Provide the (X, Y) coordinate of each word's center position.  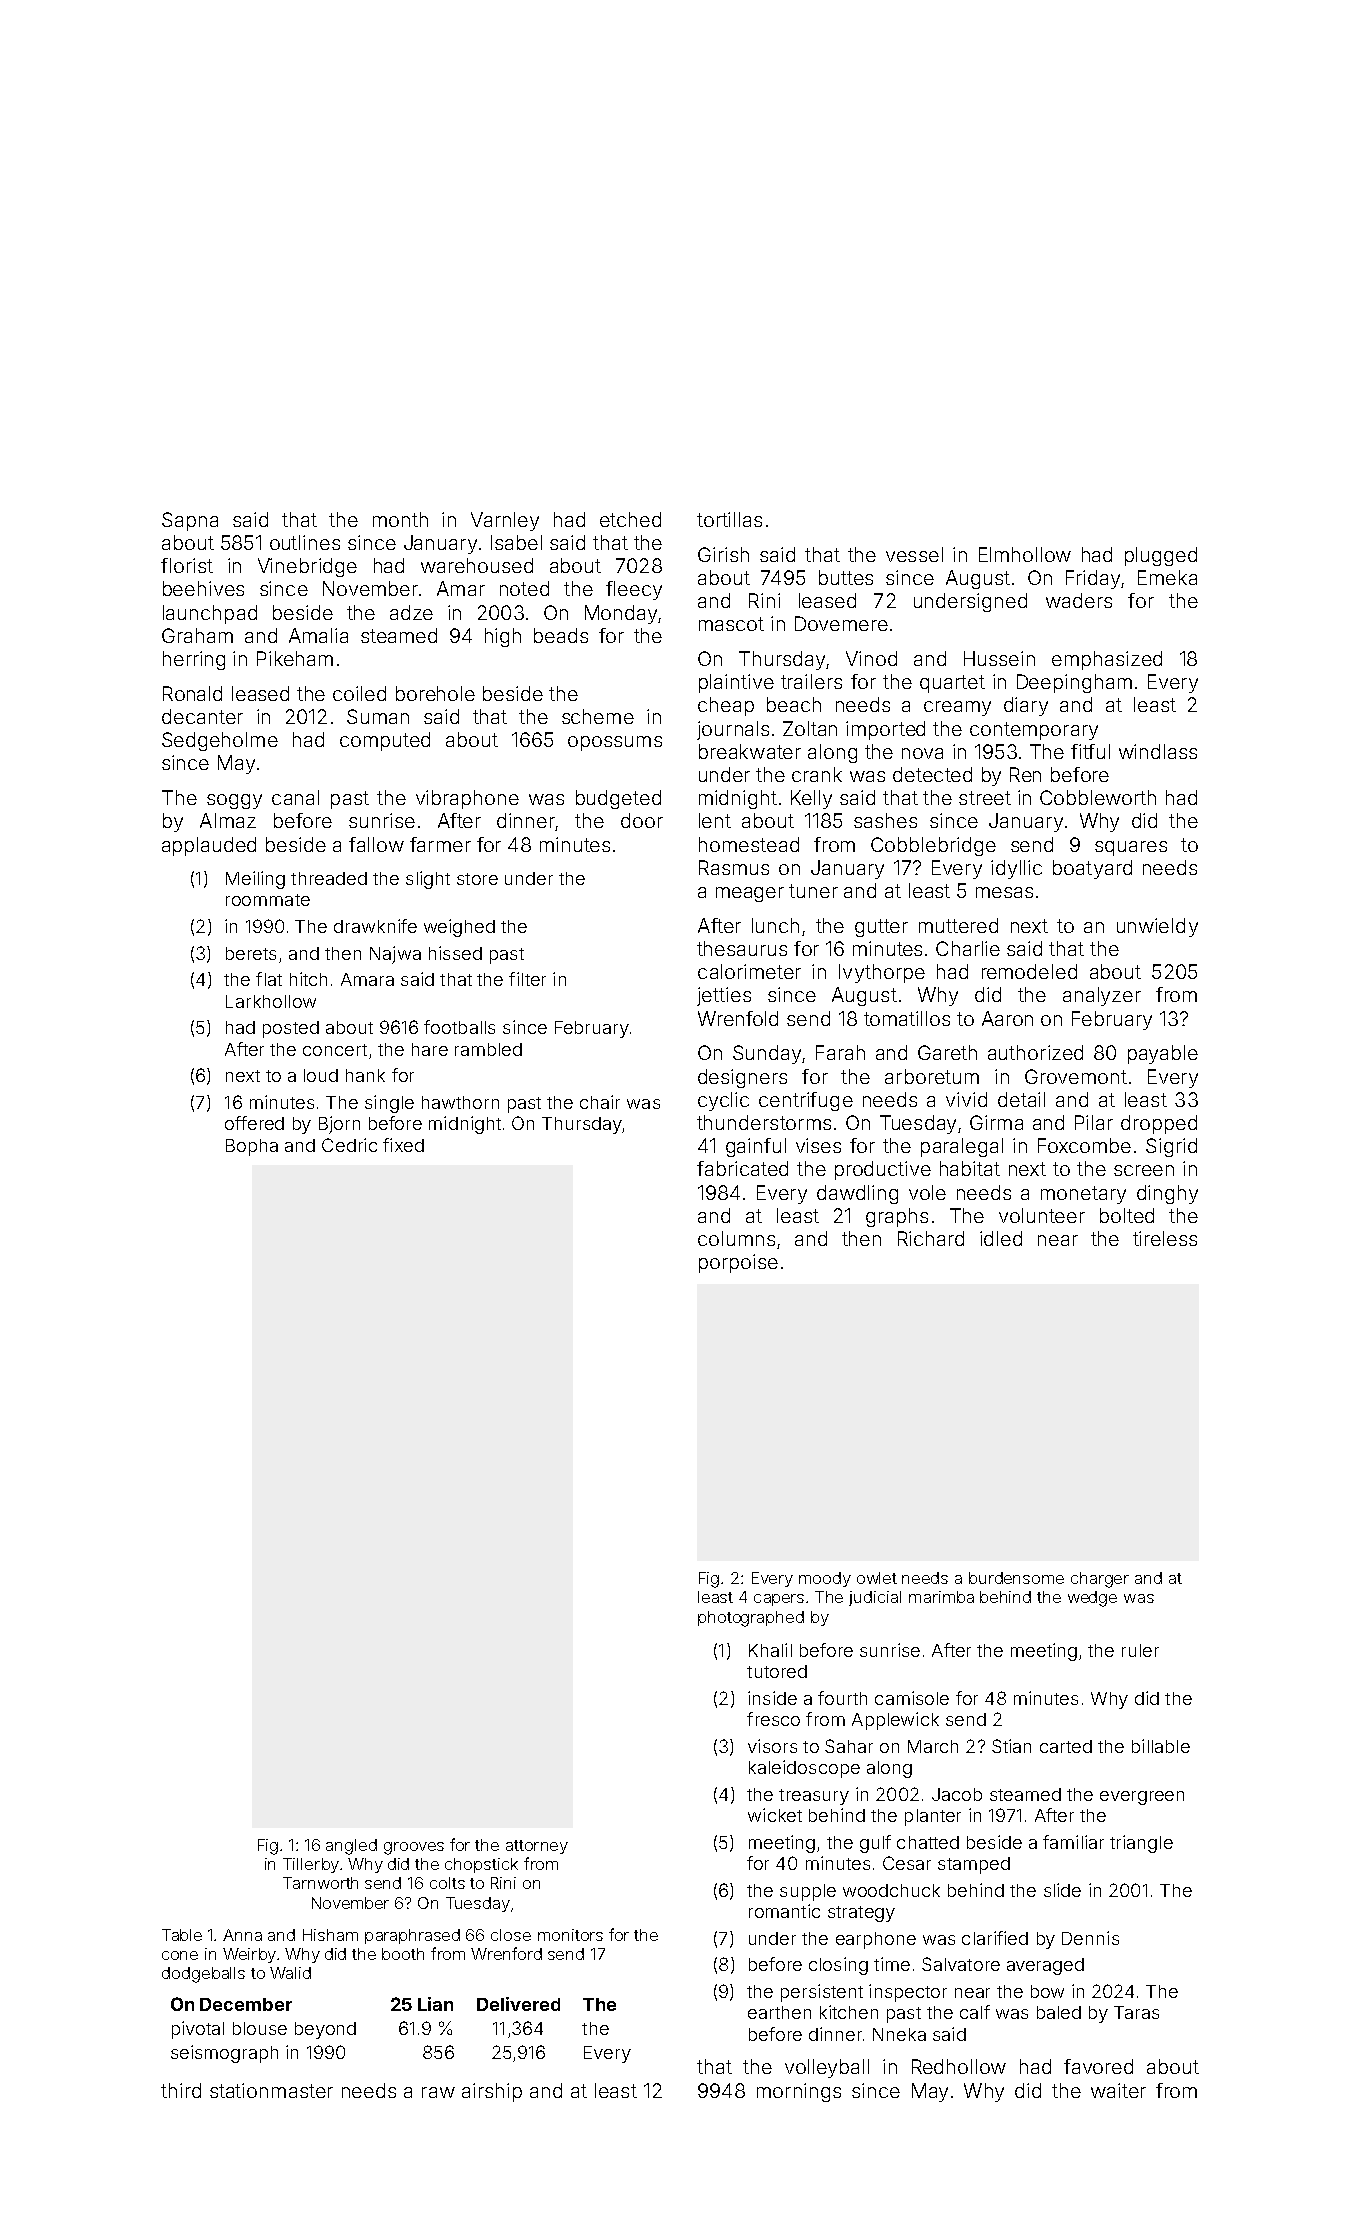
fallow (376, 844)
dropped (1159, 1124)
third (181, 2090)
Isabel (516, 542)
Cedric (349, 1145)
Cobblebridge (933, 846)
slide (1062, 1890)
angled (351, 1847)
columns (736, 1238)
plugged (1161, 556)
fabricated (742, 1168)
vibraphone (467, 799)
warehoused (477, 565)
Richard (931, 1238)
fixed (403, 1145)
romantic (784, 1911)
